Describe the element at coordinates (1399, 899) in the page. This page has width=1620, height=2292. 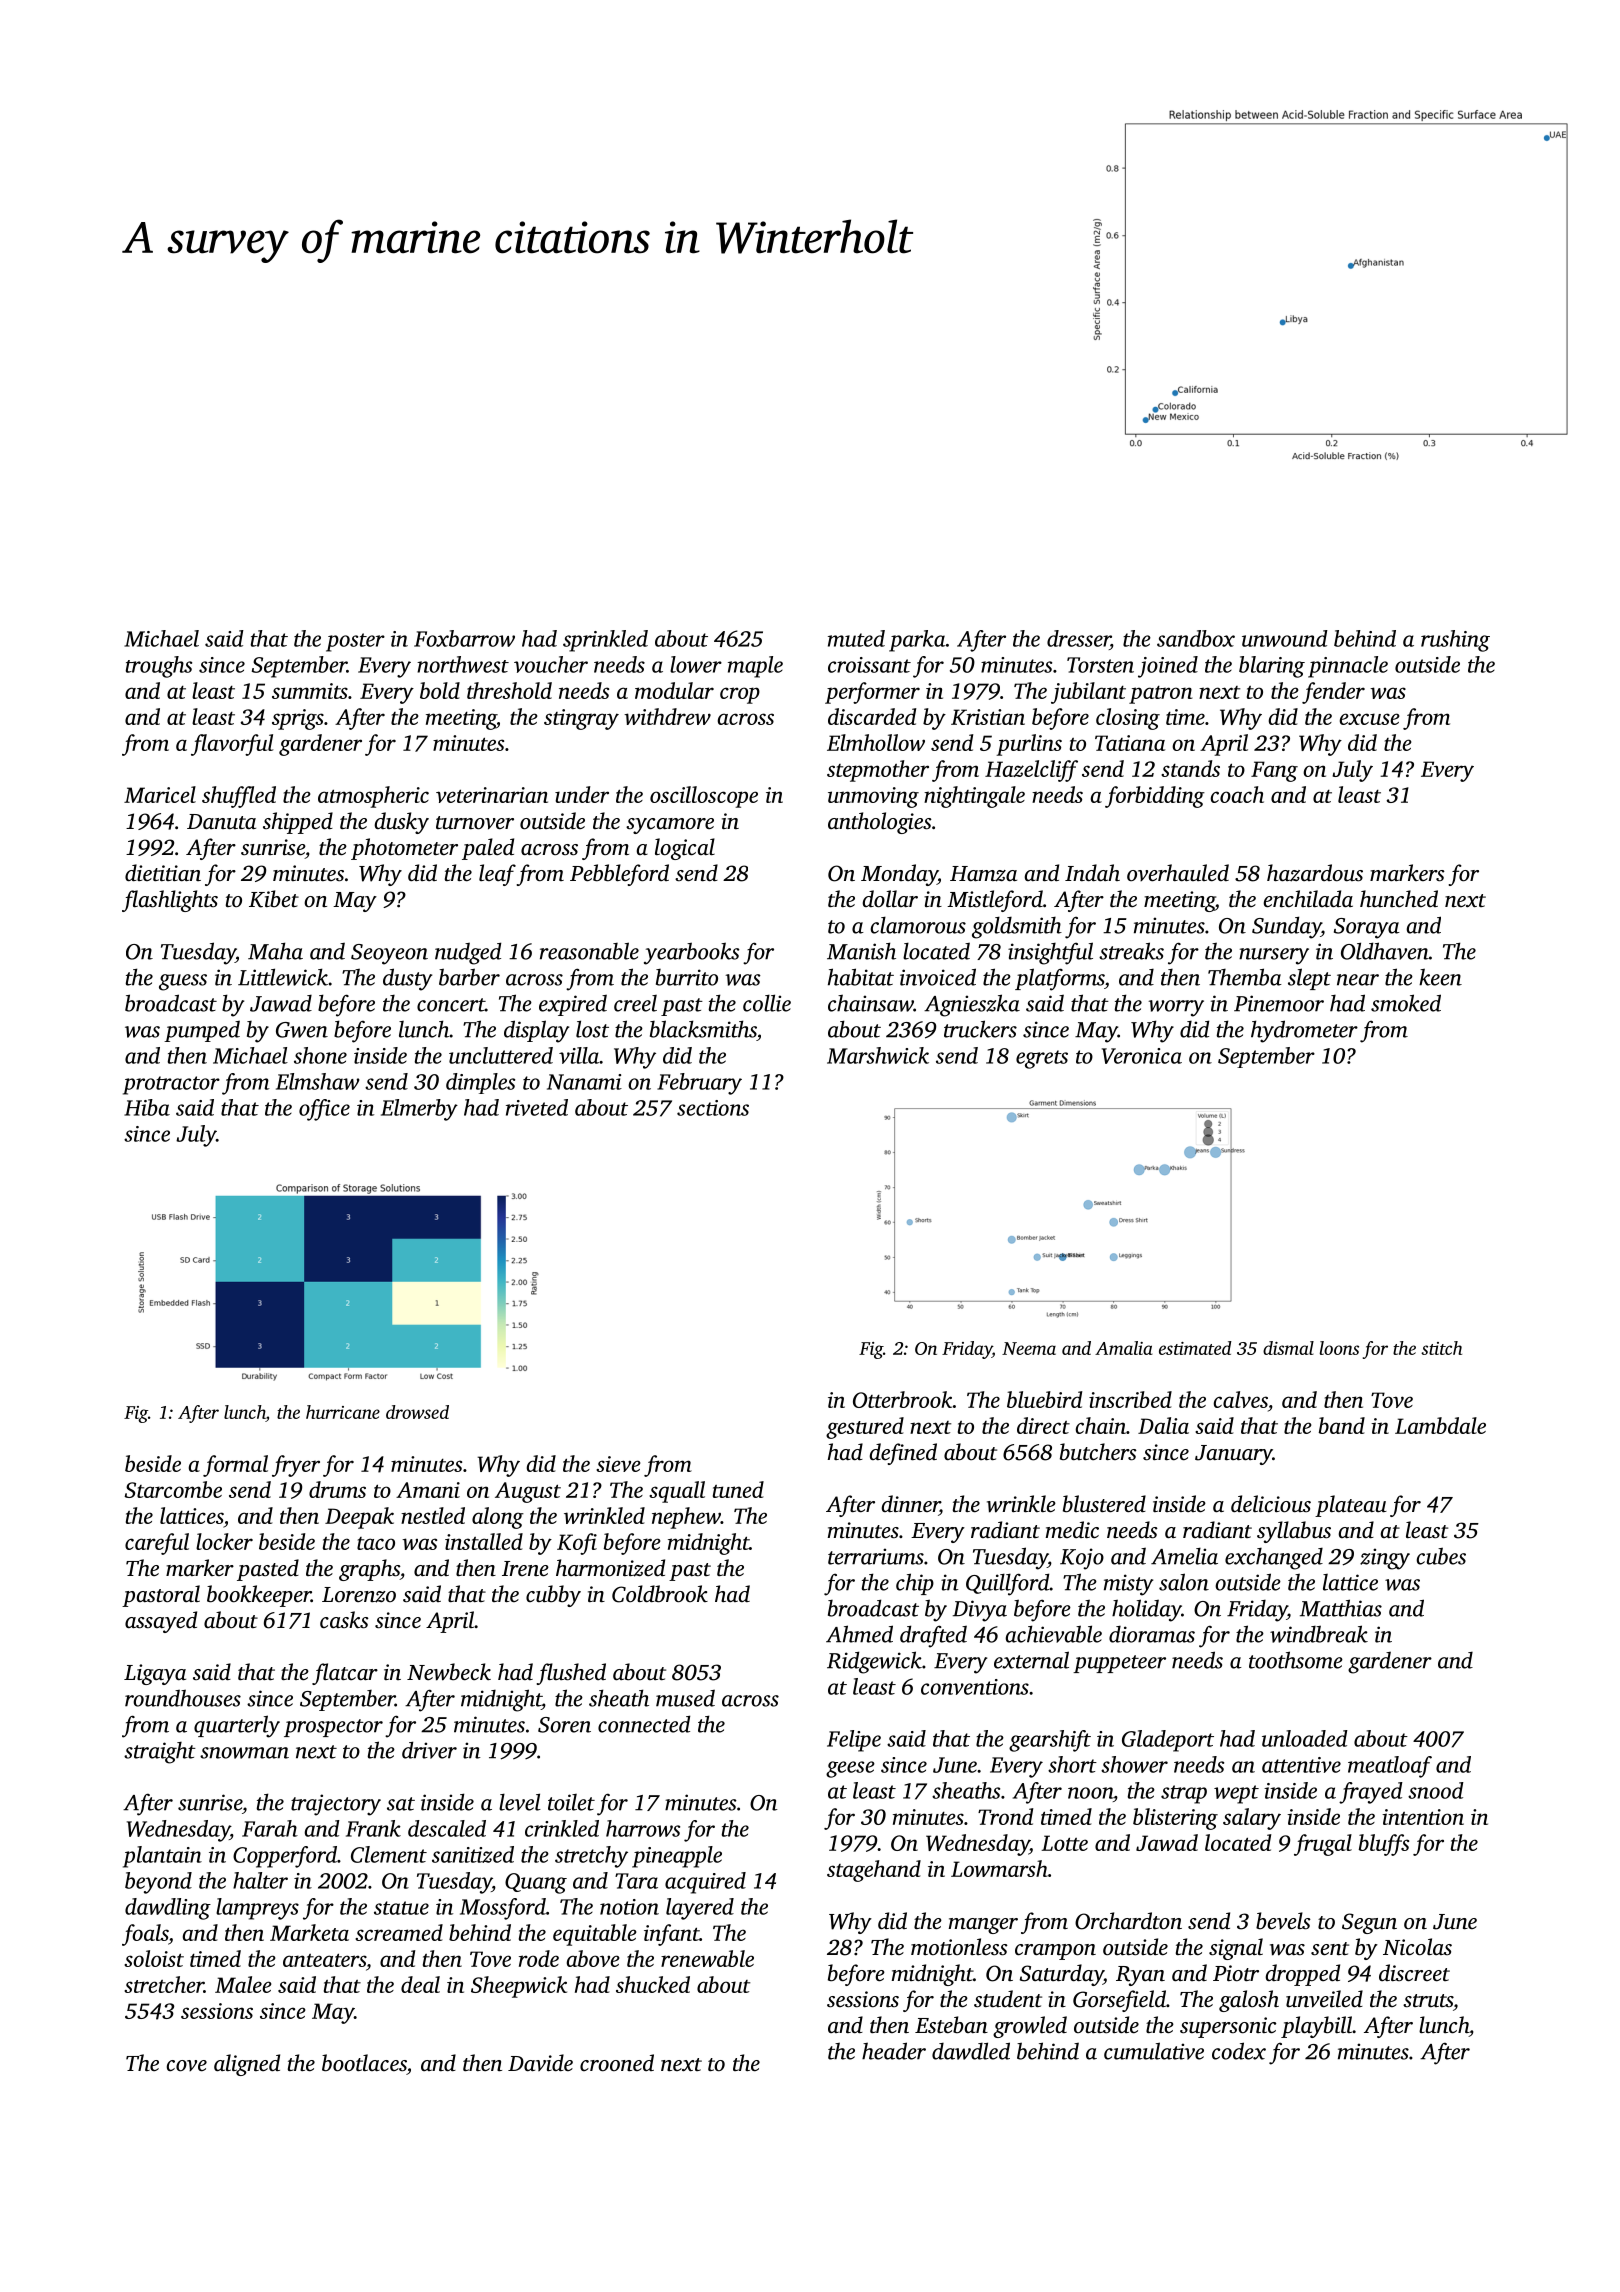
I see `hunched` at that location.
